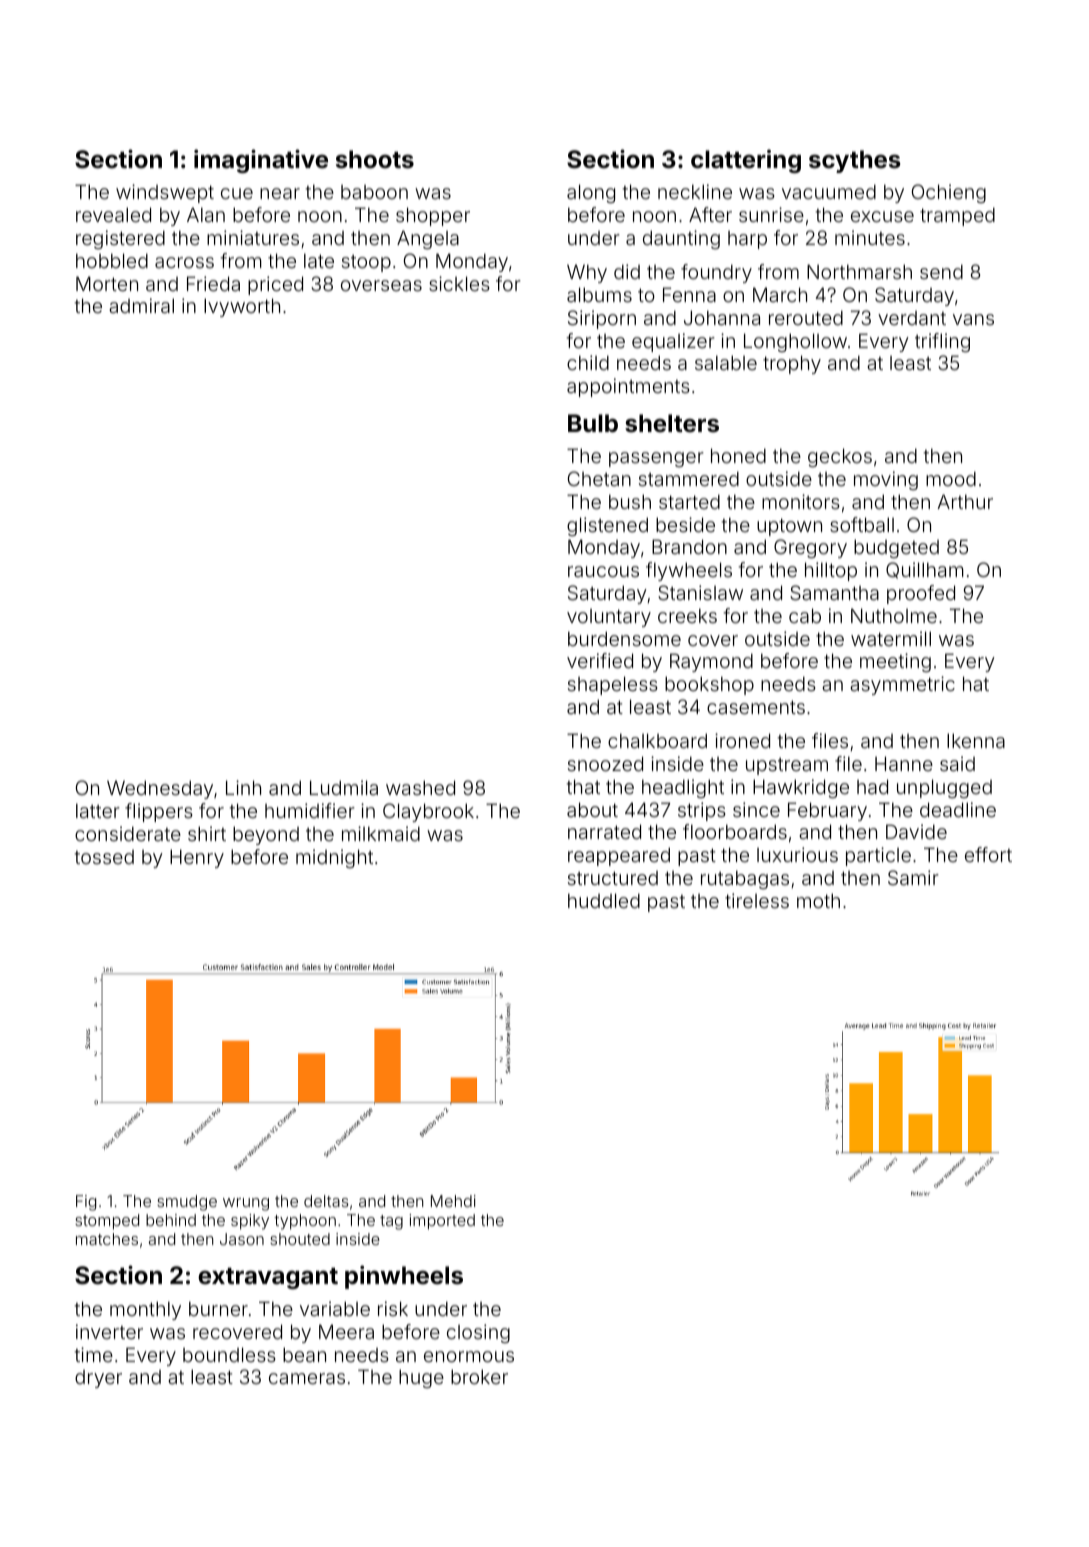 The height and width of the screenshot is (1547, 1089). I want to click on smudge, so click(187, 1203).
